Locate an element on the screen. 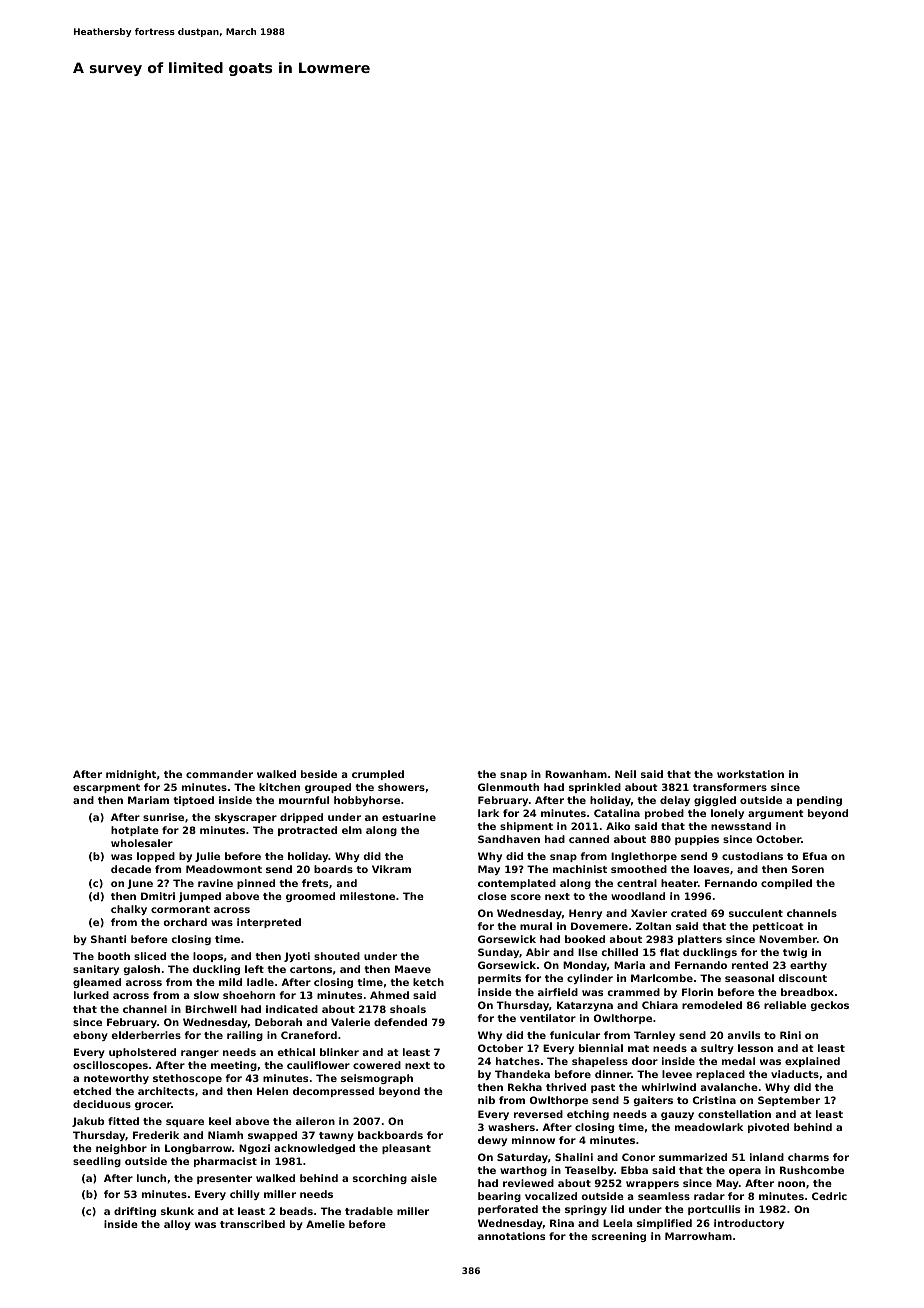 This screenshot has height=1308, width=924. escarpment is located at coordinates (106, 788).
